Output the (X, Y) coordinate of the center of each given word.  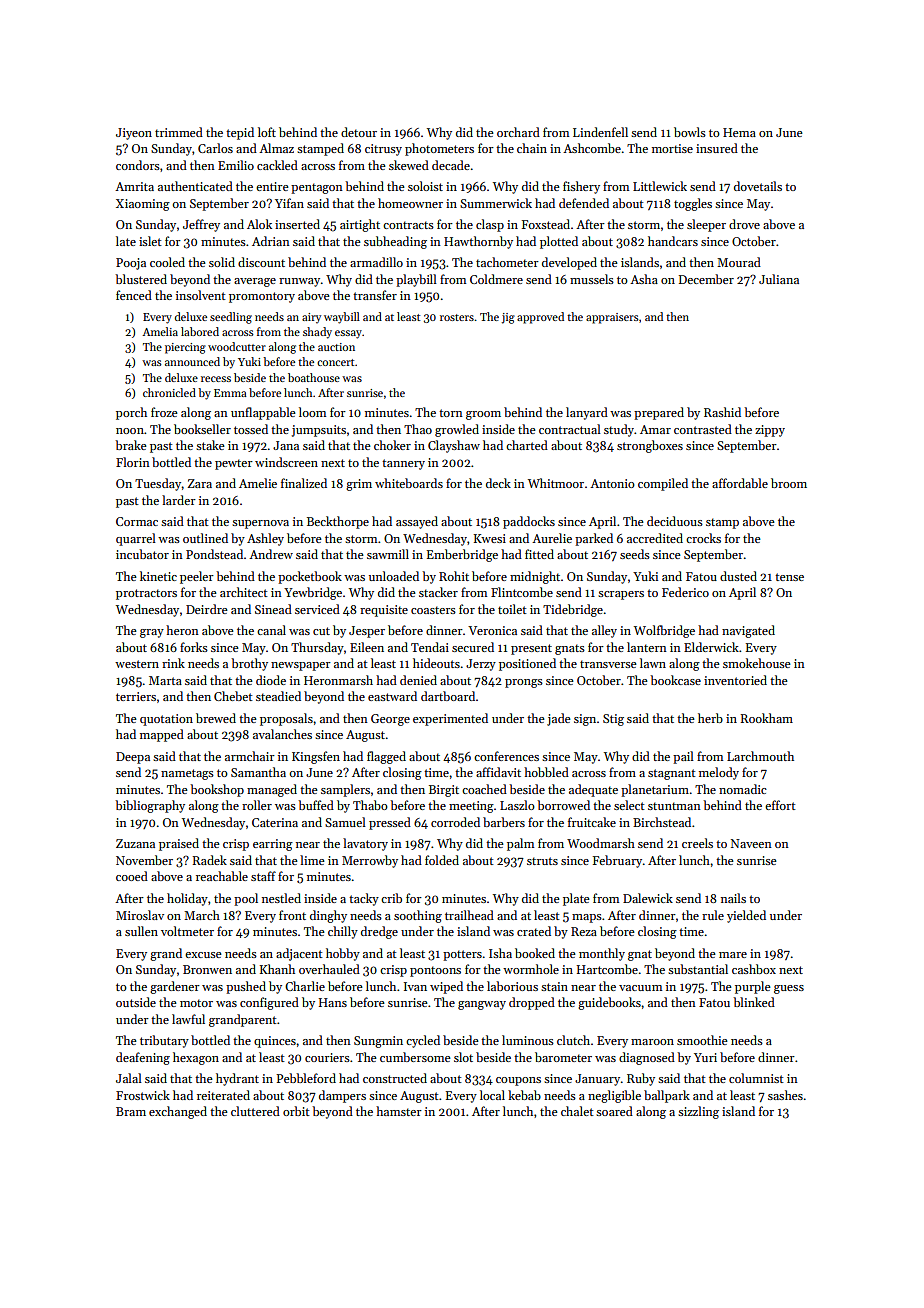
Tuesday (158, 484)
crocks (703, 538)
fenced (134, 295)
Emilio (236, 165)
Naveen (751, 843)
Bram (131, 1111)
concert (336, 362)
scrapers (621, 595)
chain (532, 148)
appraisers (612, 318)
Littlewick (660, 186)
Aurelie (552, 538)
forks (194, 647)
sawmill (388, 554)
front (292, 915)
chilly (343, 932)
